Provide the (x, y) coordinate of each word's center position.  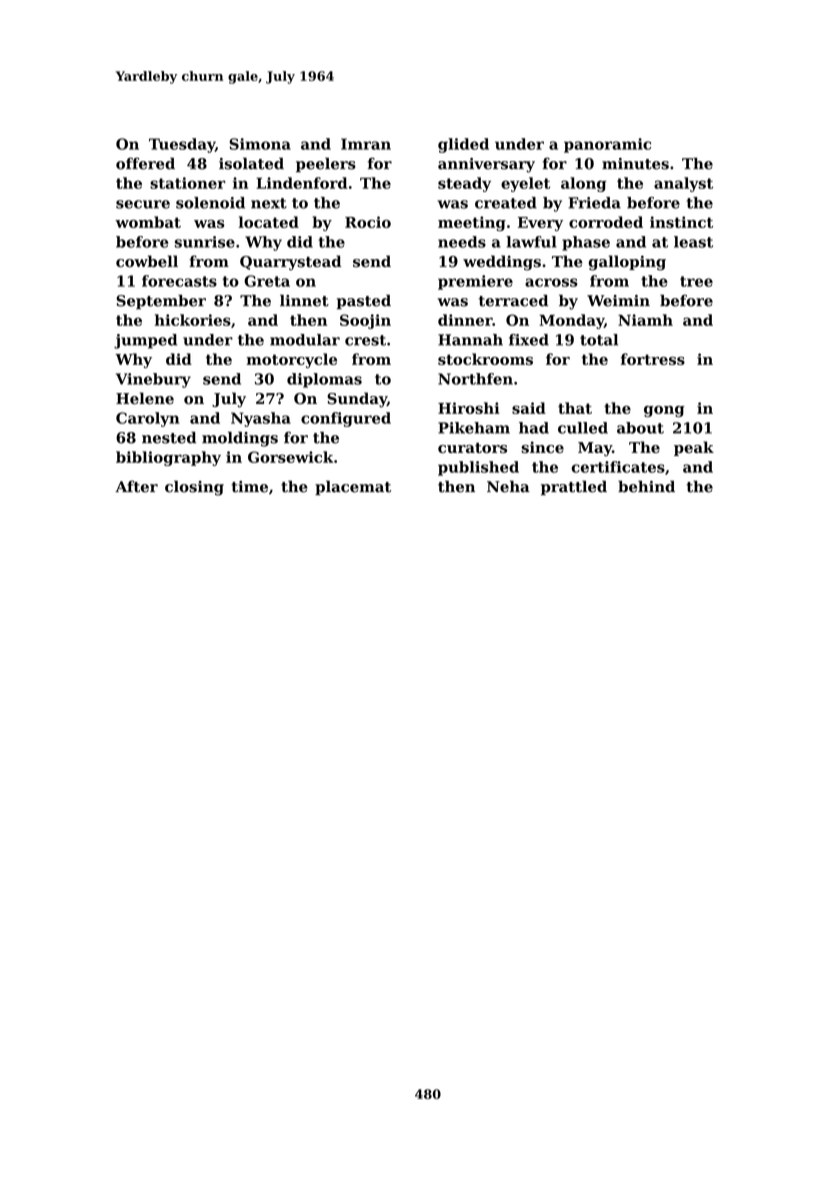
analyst (683, 184)
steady (464, 184)
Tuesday (182, 145)
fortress (653, 359)
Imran (366, 144)
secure (143, 204)
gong (664, 411)
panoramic (607, 145)
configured (346, 419)
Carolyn (148, 419)
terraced (513, 301)
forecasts (179, 281)
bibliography (168, 458)
